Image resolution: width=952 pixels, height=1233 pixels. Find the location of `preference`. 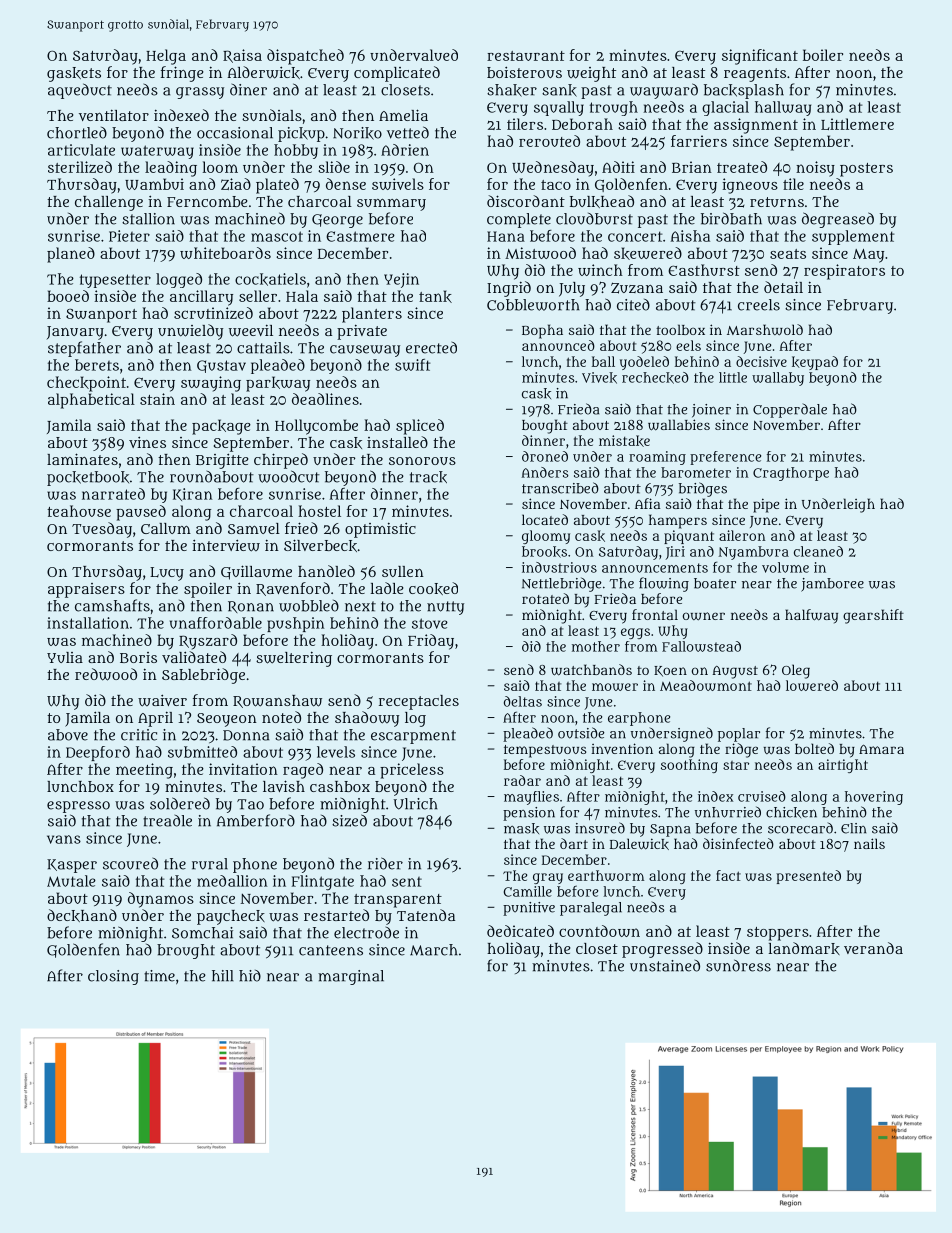

preference is located at coordinates (725, 458).
